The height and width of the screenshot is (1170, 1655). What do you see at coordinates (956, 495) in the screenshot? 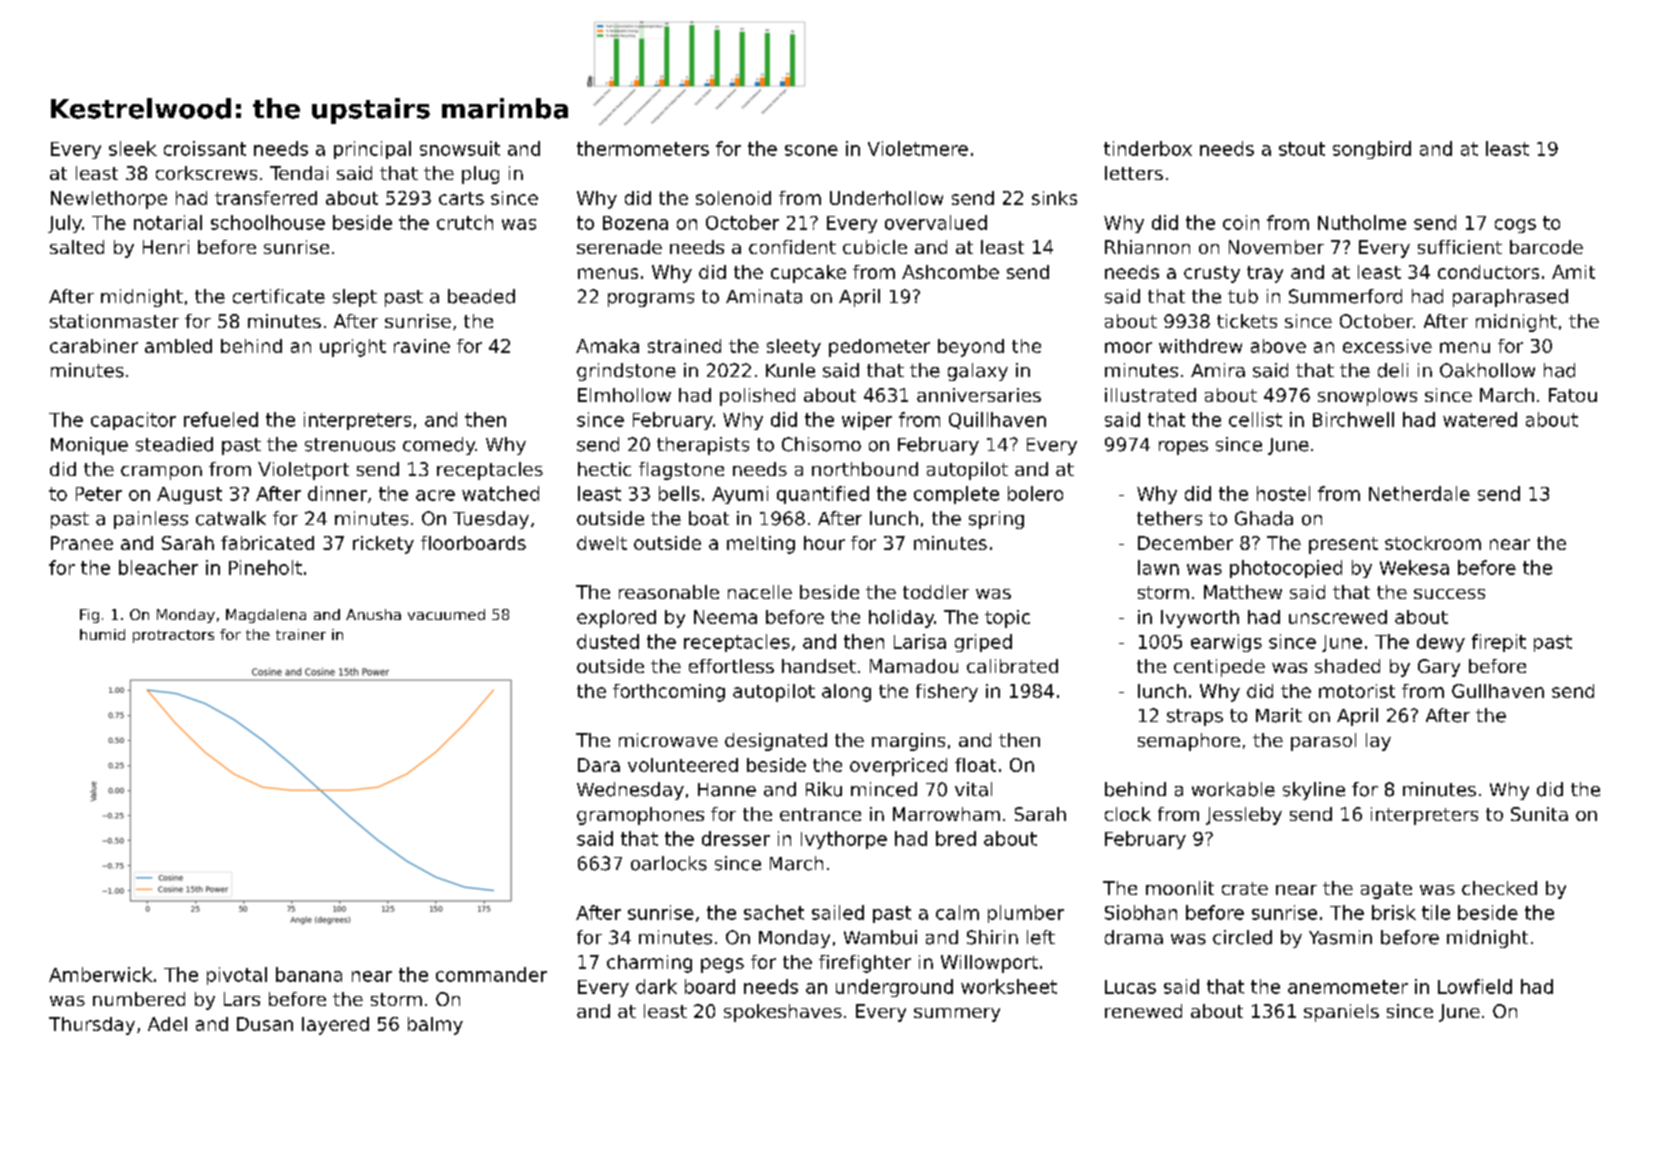
I see `complete` at bounding box center [956, 495].
